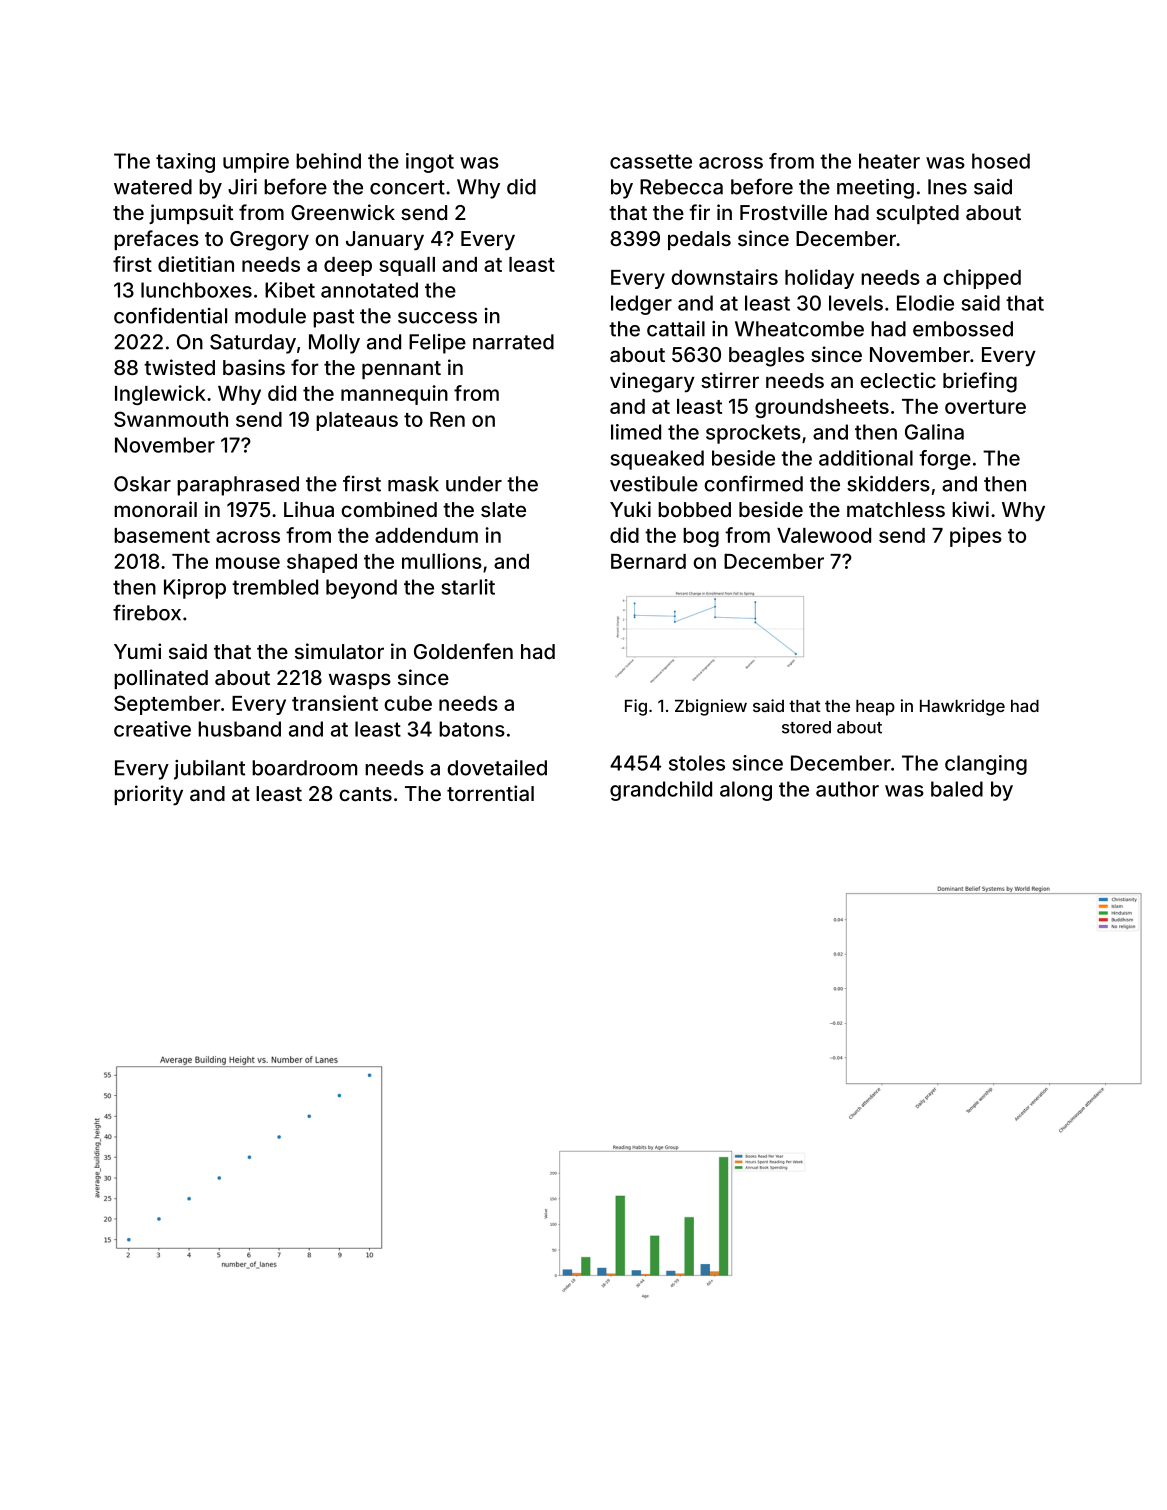  Describe the element at coordinates (1001, 161) in the screenshot. I see `hosed` at that location.
